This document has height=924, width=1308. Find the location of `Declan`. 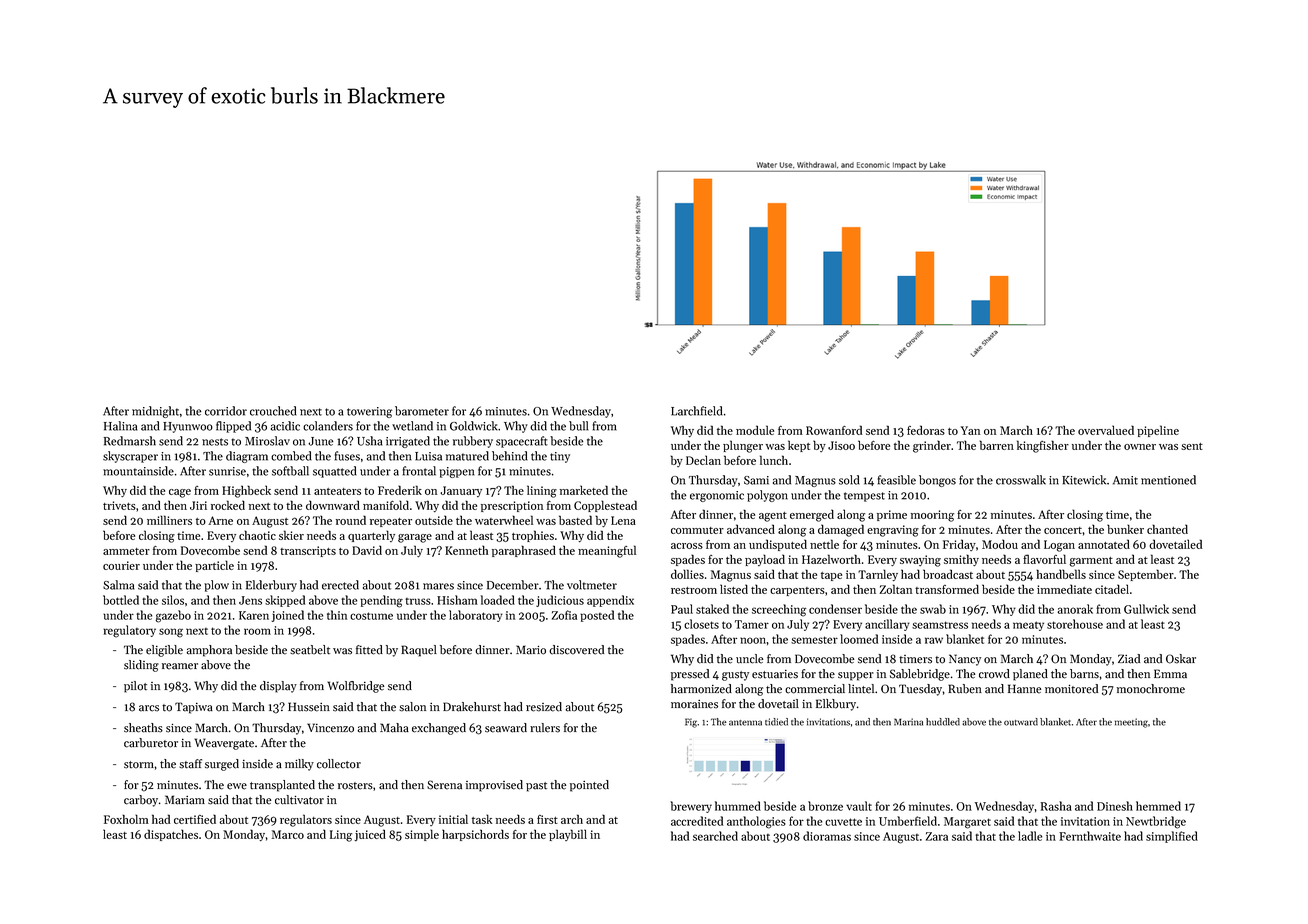

Declan is located at coordinates (703, 460).
